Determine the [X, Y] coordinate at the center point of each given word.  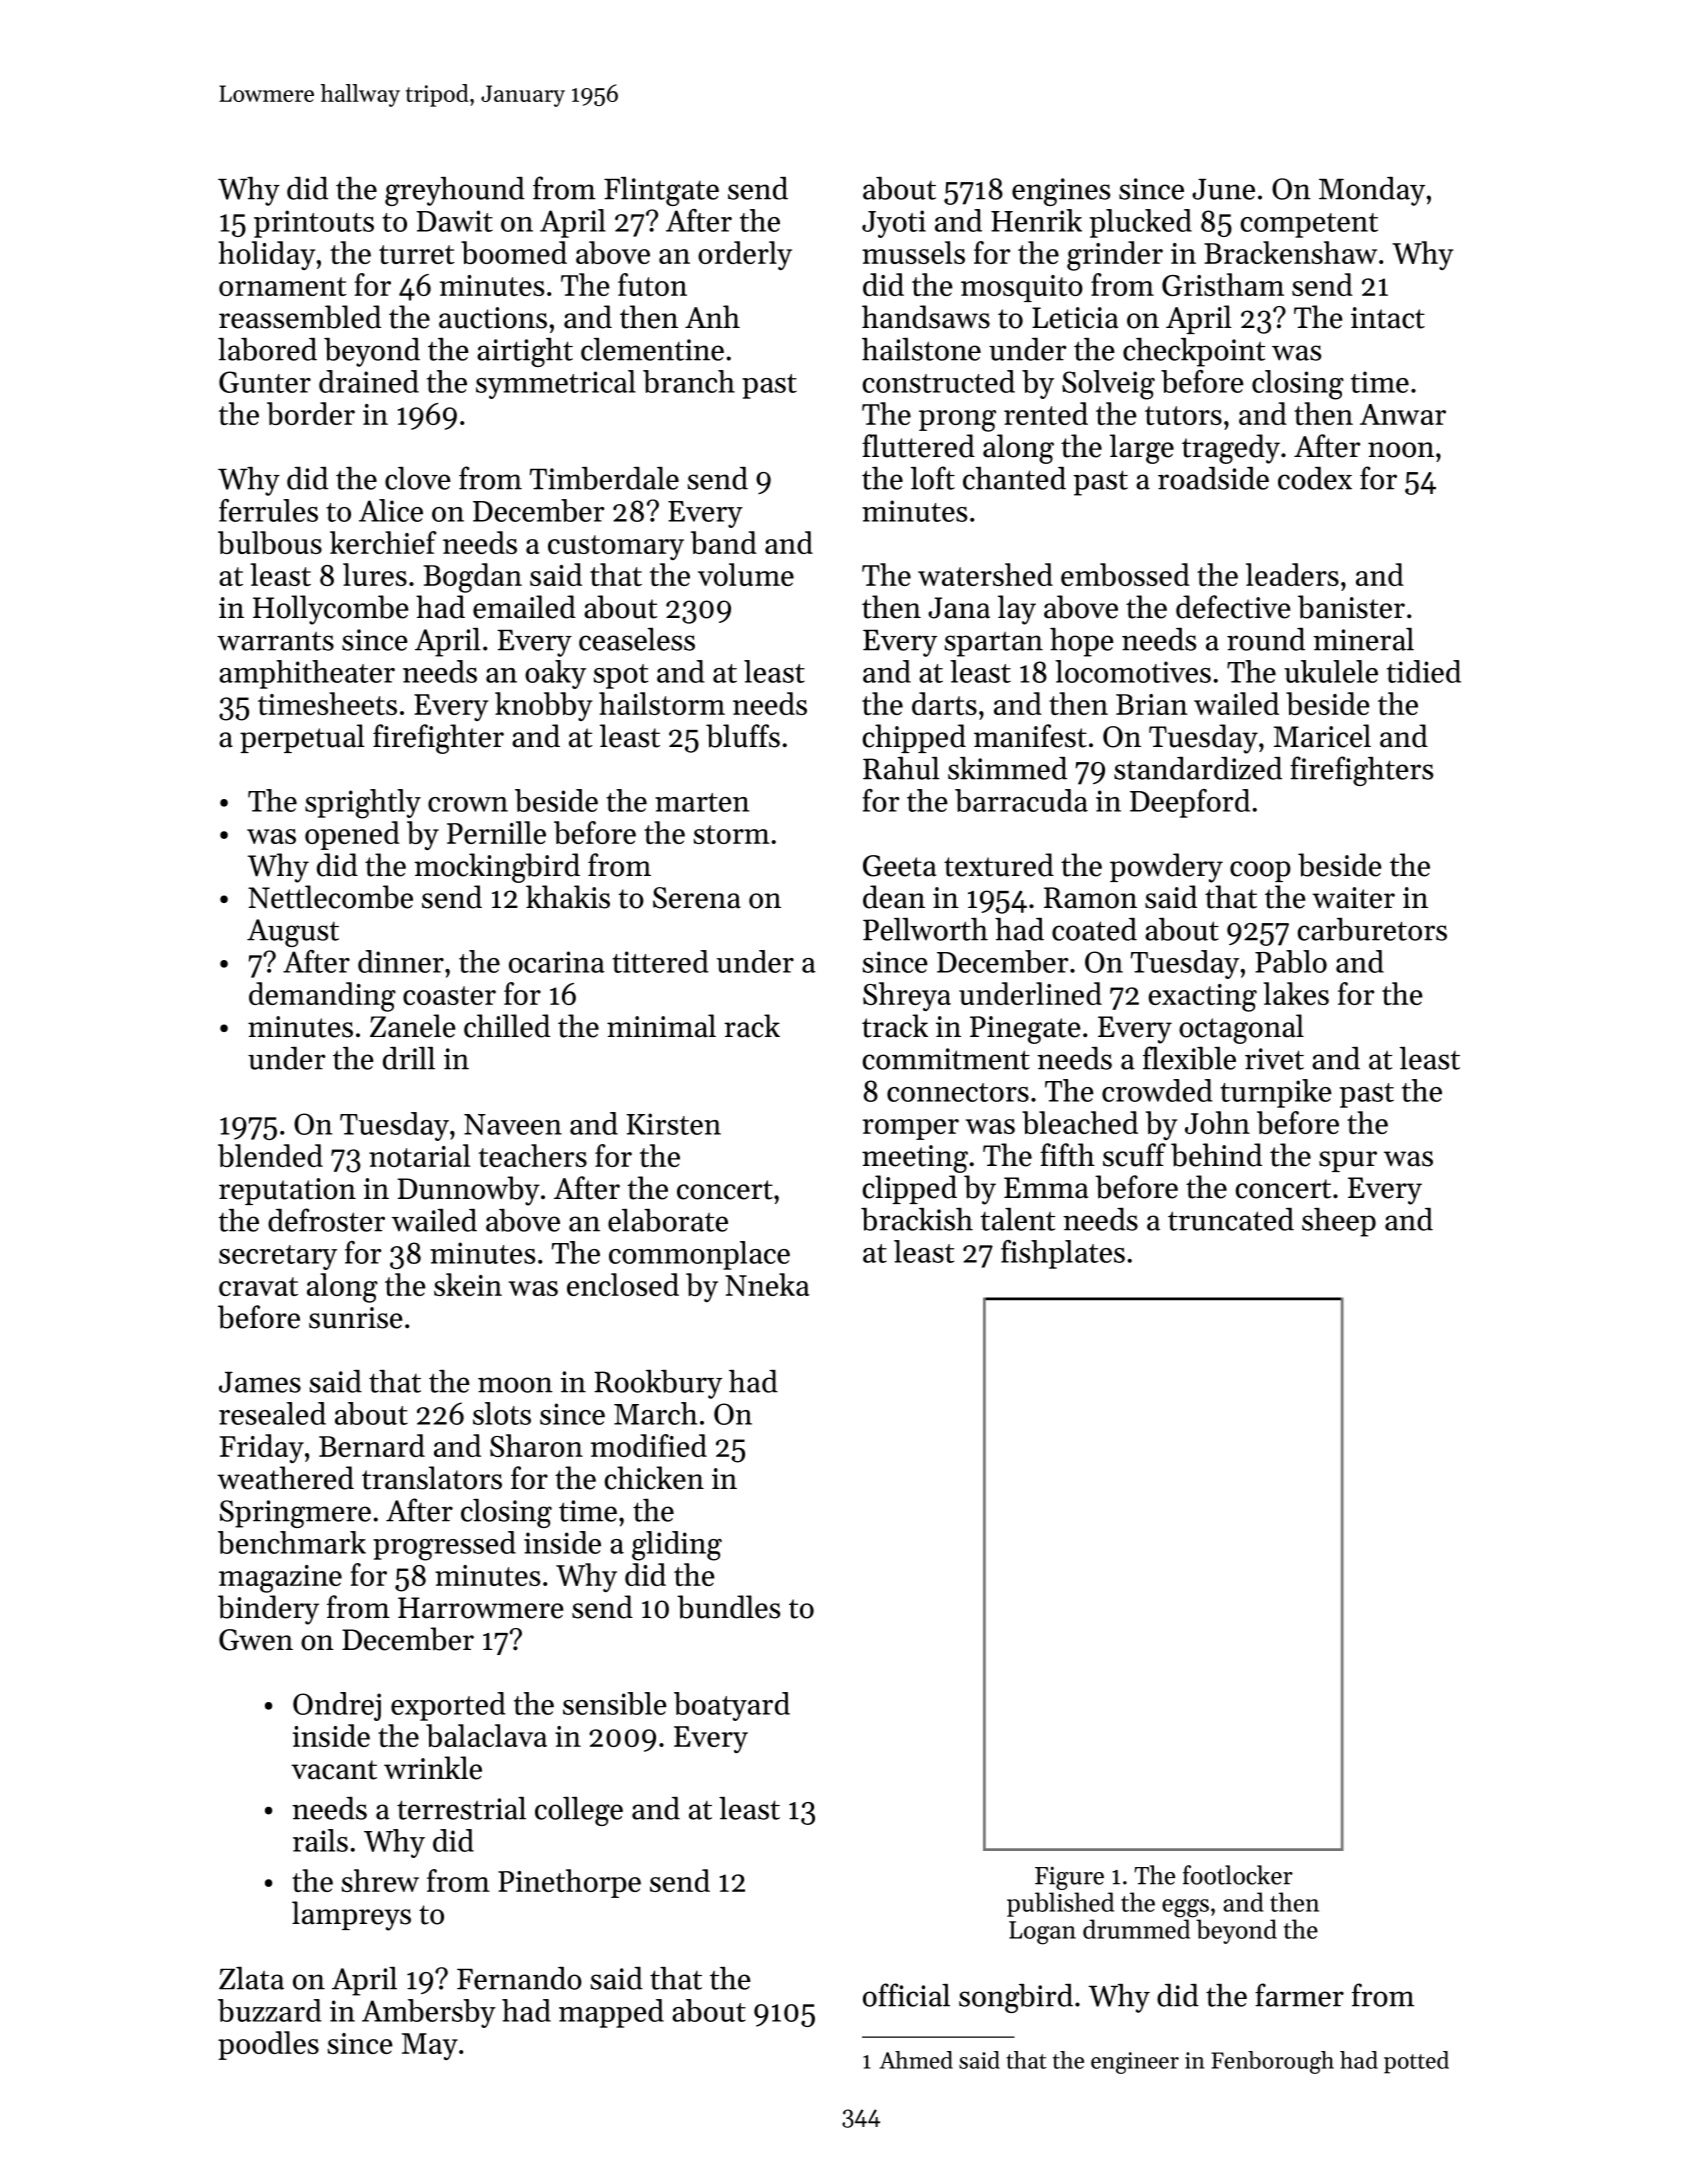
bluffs [743, 736]
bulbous [270, 542]
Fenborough [1272, 2062]
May [430, 2046]
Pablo [1291, 961]
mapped [611, 2013]
